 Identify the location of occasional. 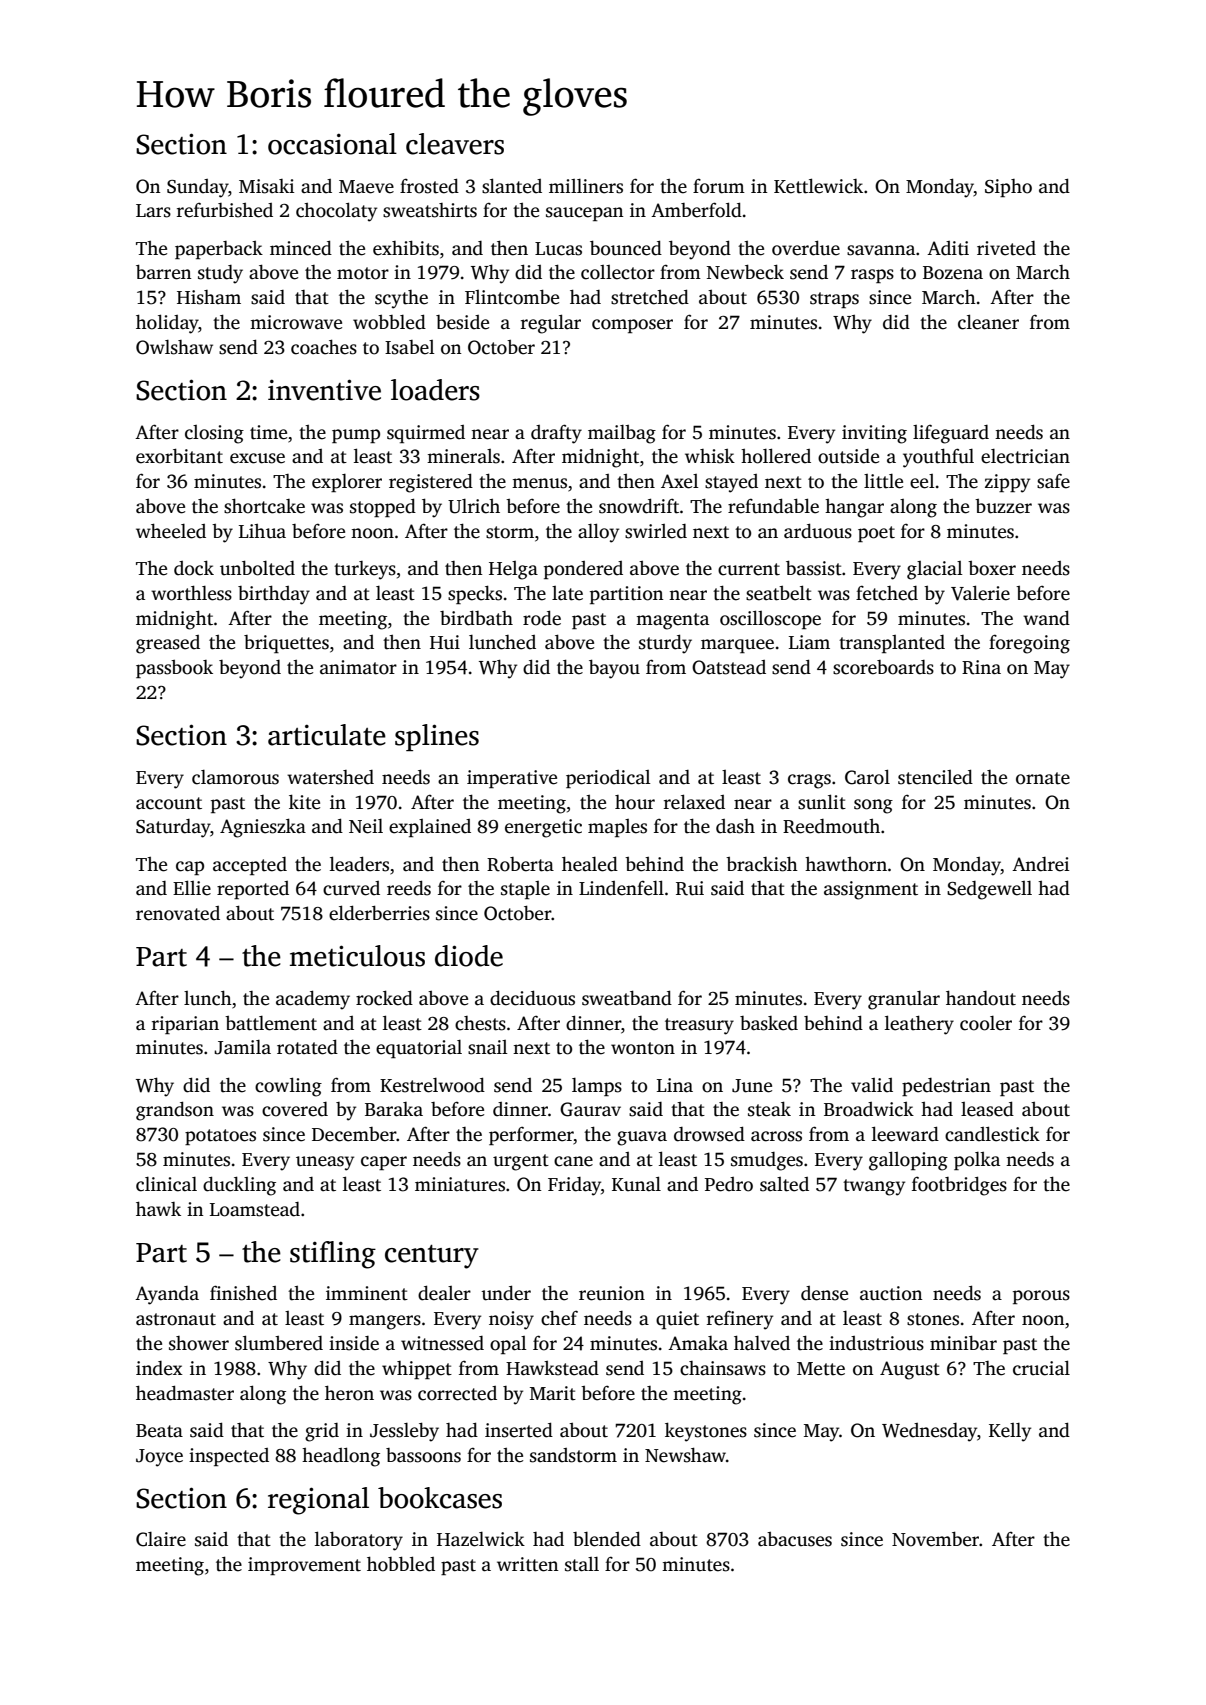
(332, 144).
